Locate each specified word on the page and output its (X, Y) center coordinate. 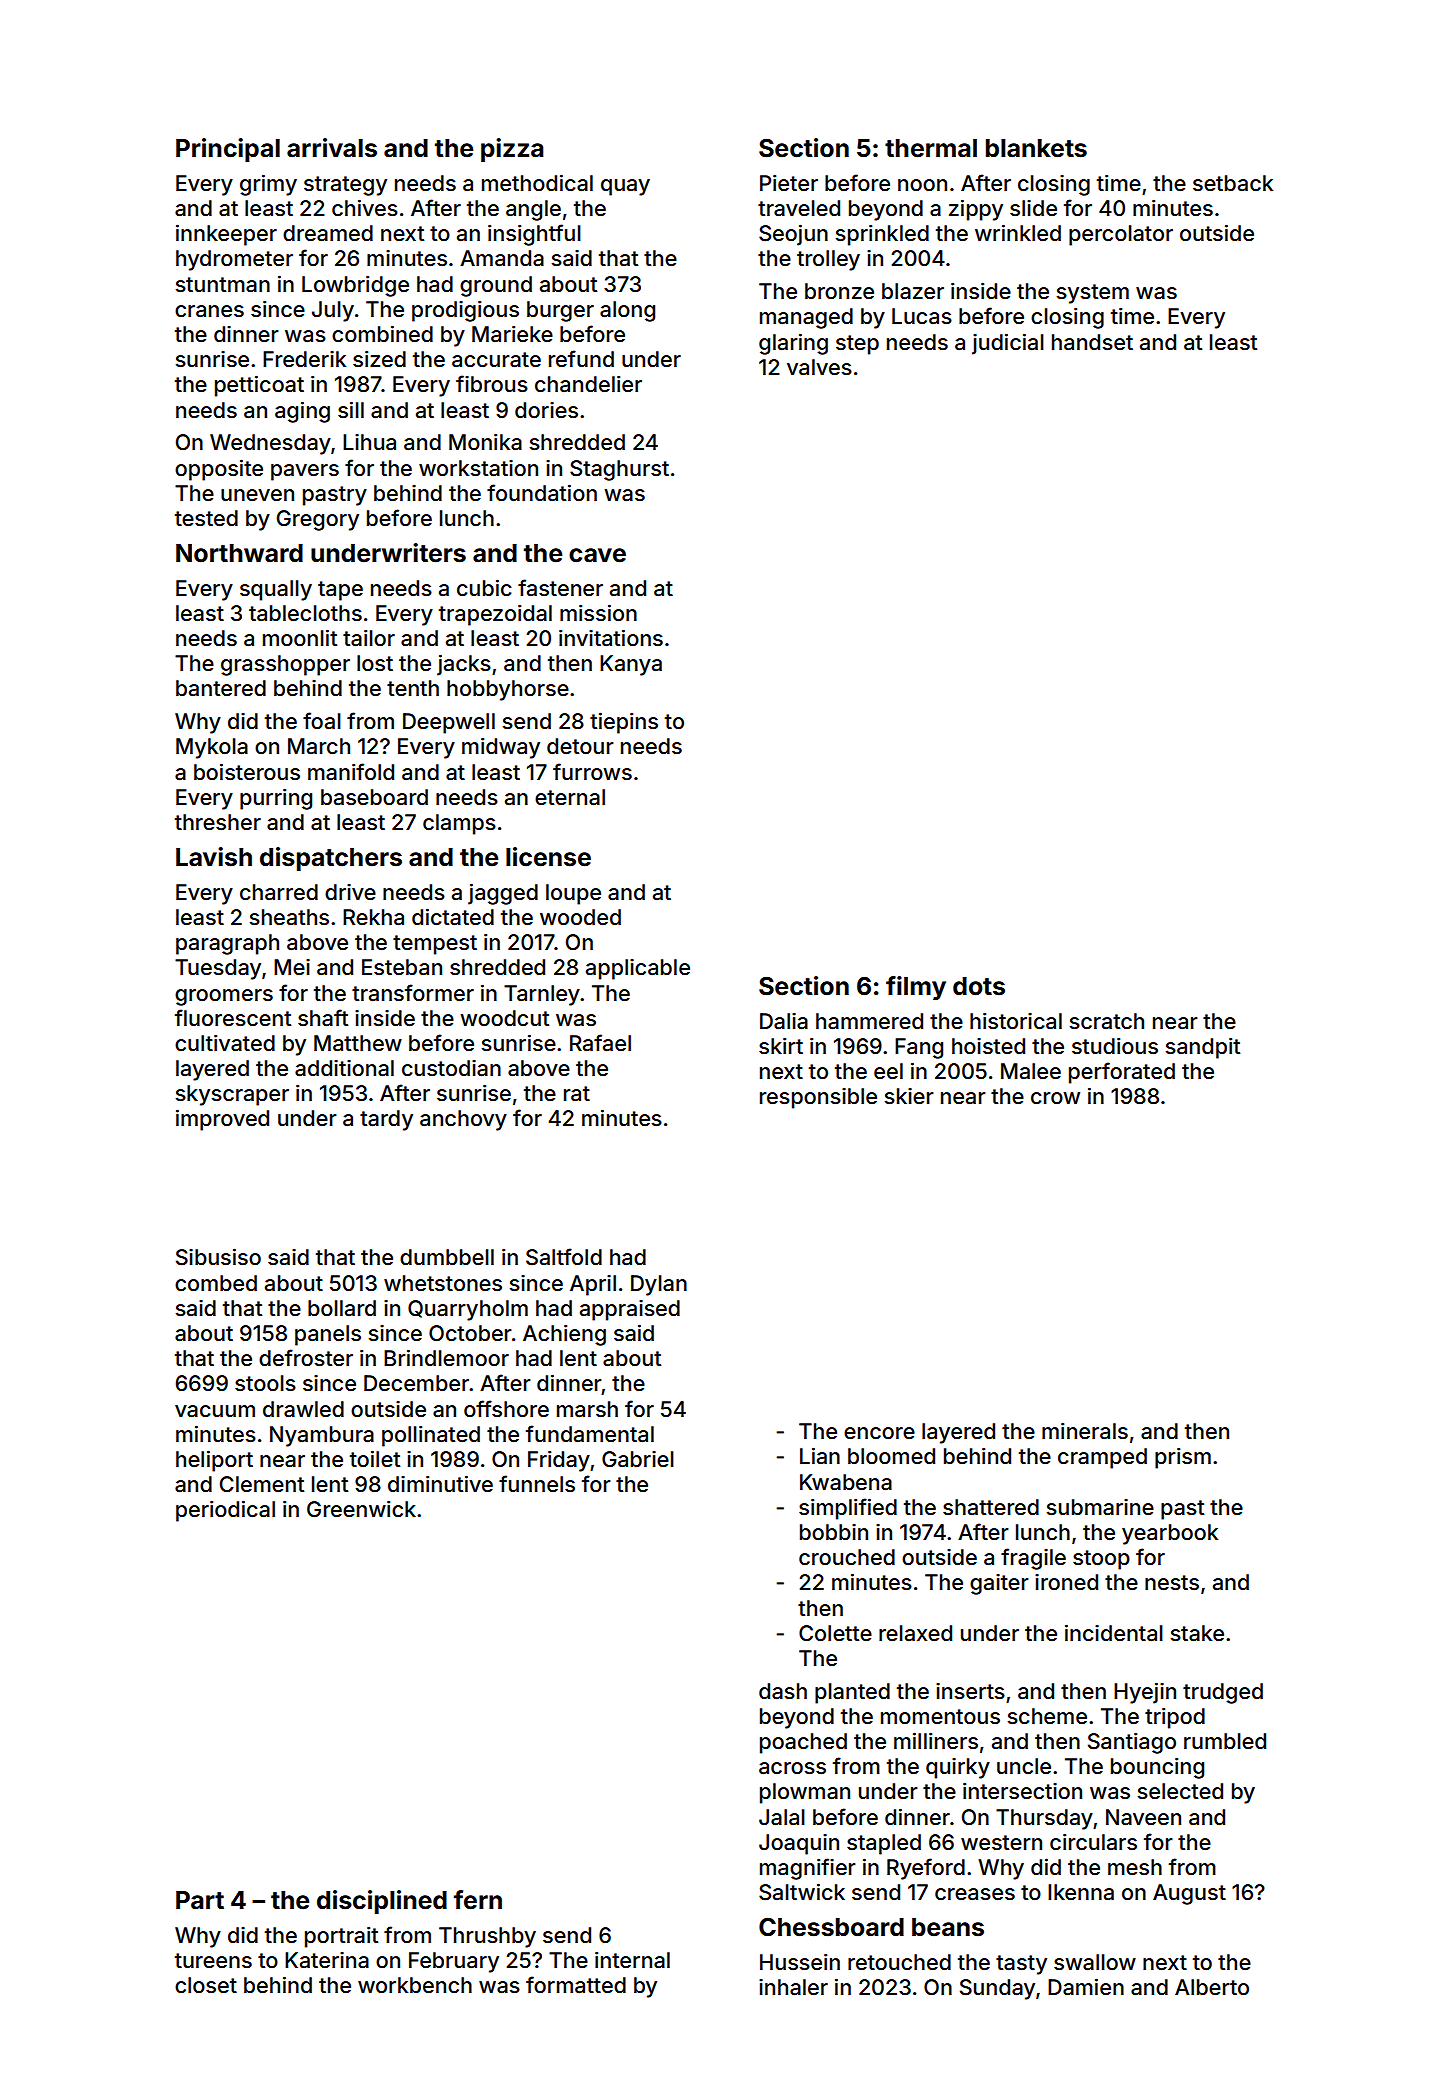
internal (632, 1960)
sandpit (1202, 1048)
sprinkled (882, 235)
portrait (341, 1937)
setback (1233, 183)
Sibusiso (218, 1257)
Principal (228, 150)
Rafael (600, 1043)
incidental (1114, 1633)
